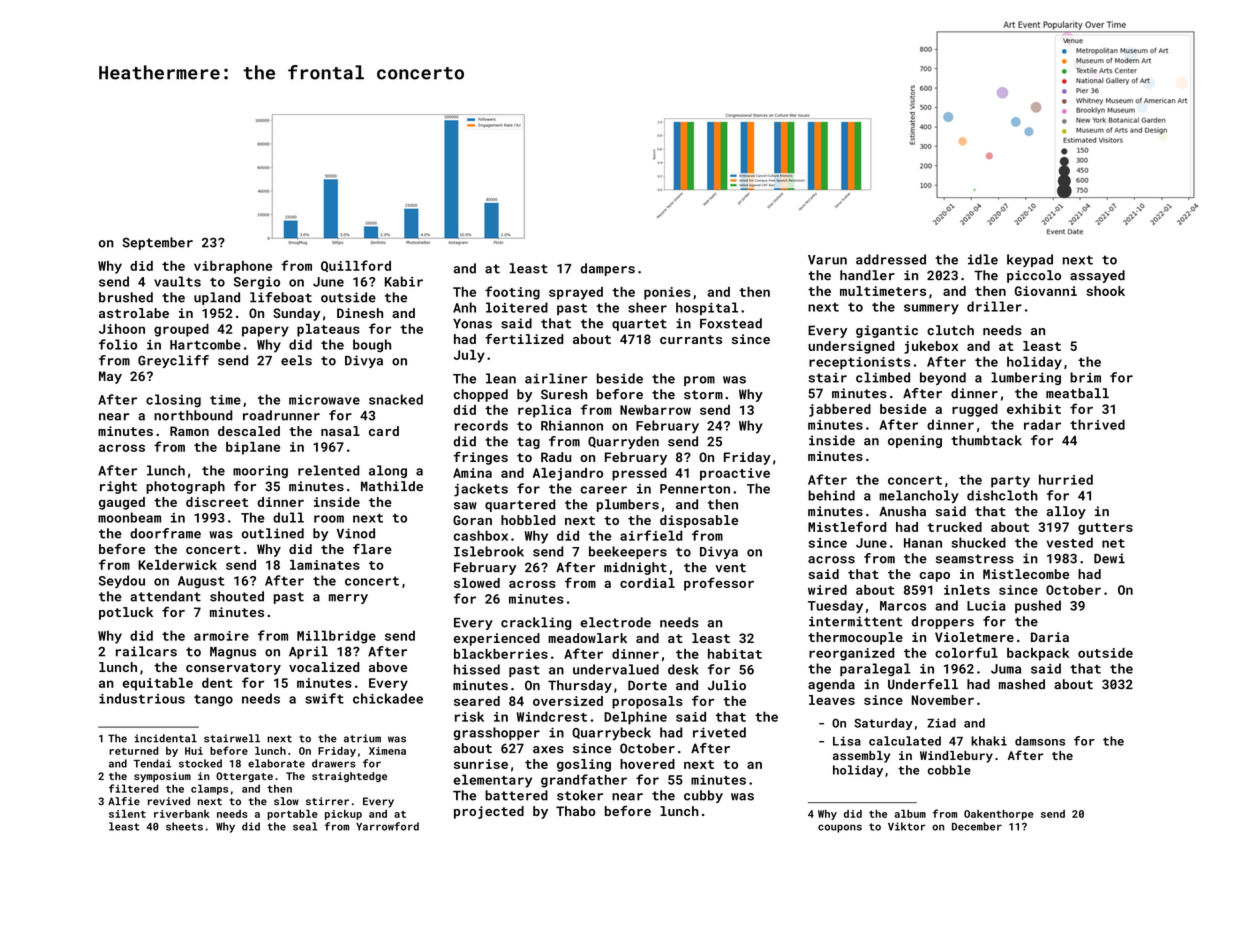 The height and width of the screenshot is (952, 1233). I want to click on Varun, so click(827, 260).
